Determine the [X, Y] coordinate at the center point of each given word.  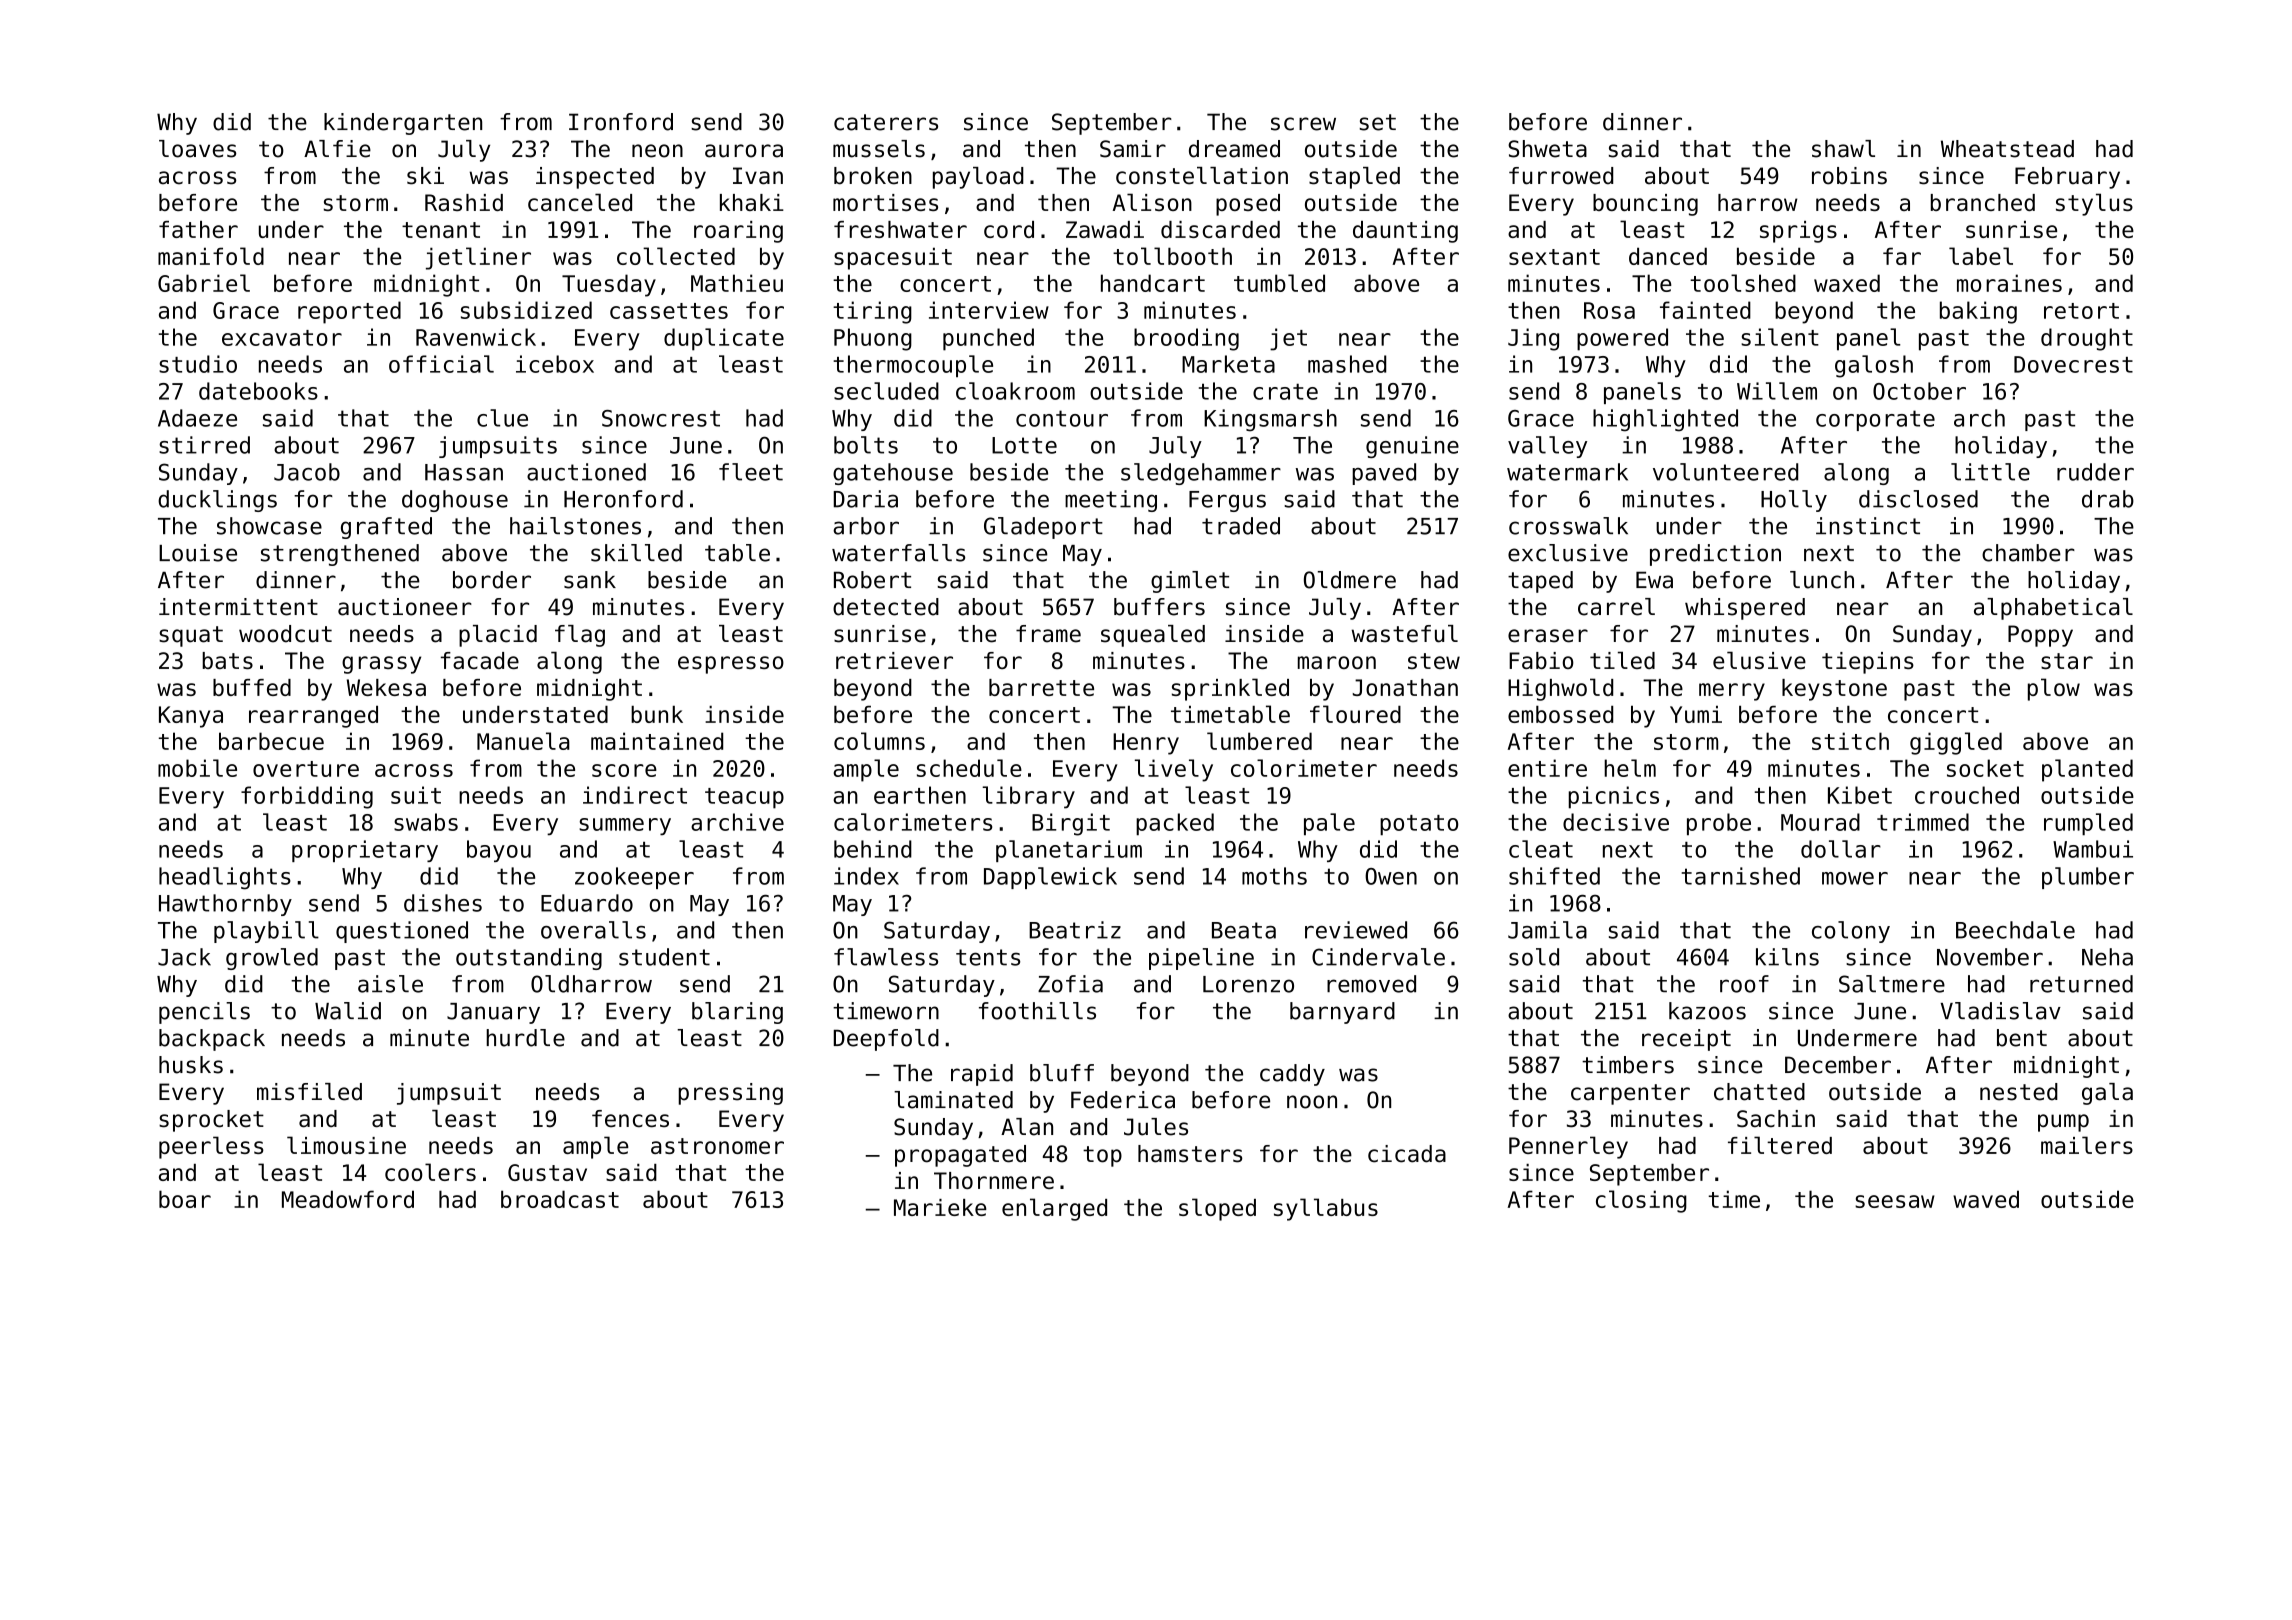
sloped [1217, 1209]
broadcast [560, 1199]
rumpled [2088, 824]
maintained [657, 741]
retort [2081, 311]
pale [1329, 824]
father [198, 229]
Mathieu [737, 283]
